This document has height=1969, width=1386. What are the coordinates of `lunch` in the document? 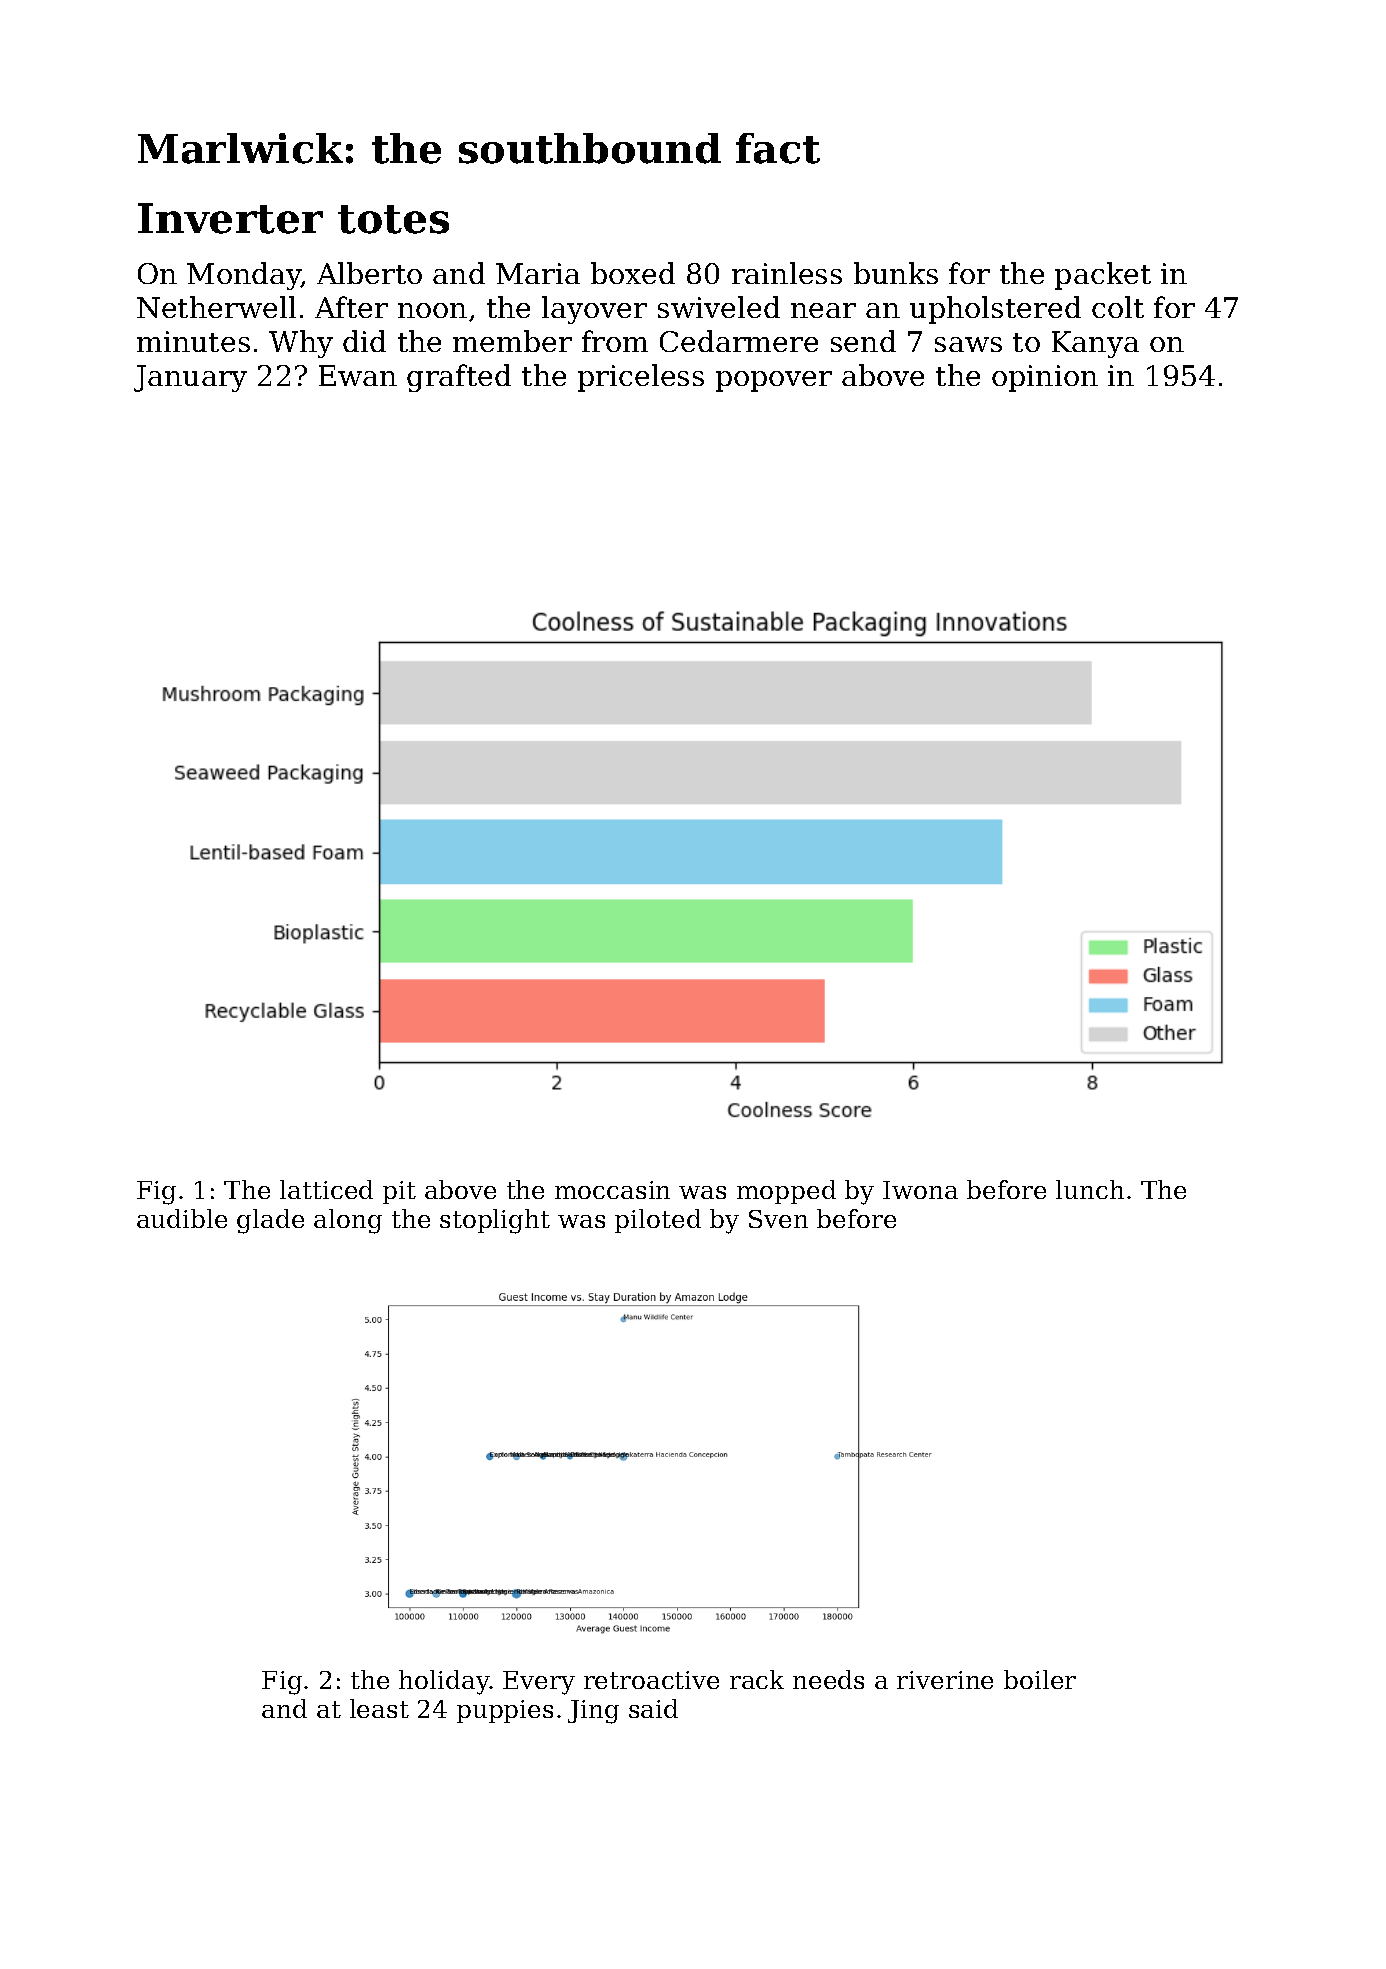 It's located at (1090, 1189).
